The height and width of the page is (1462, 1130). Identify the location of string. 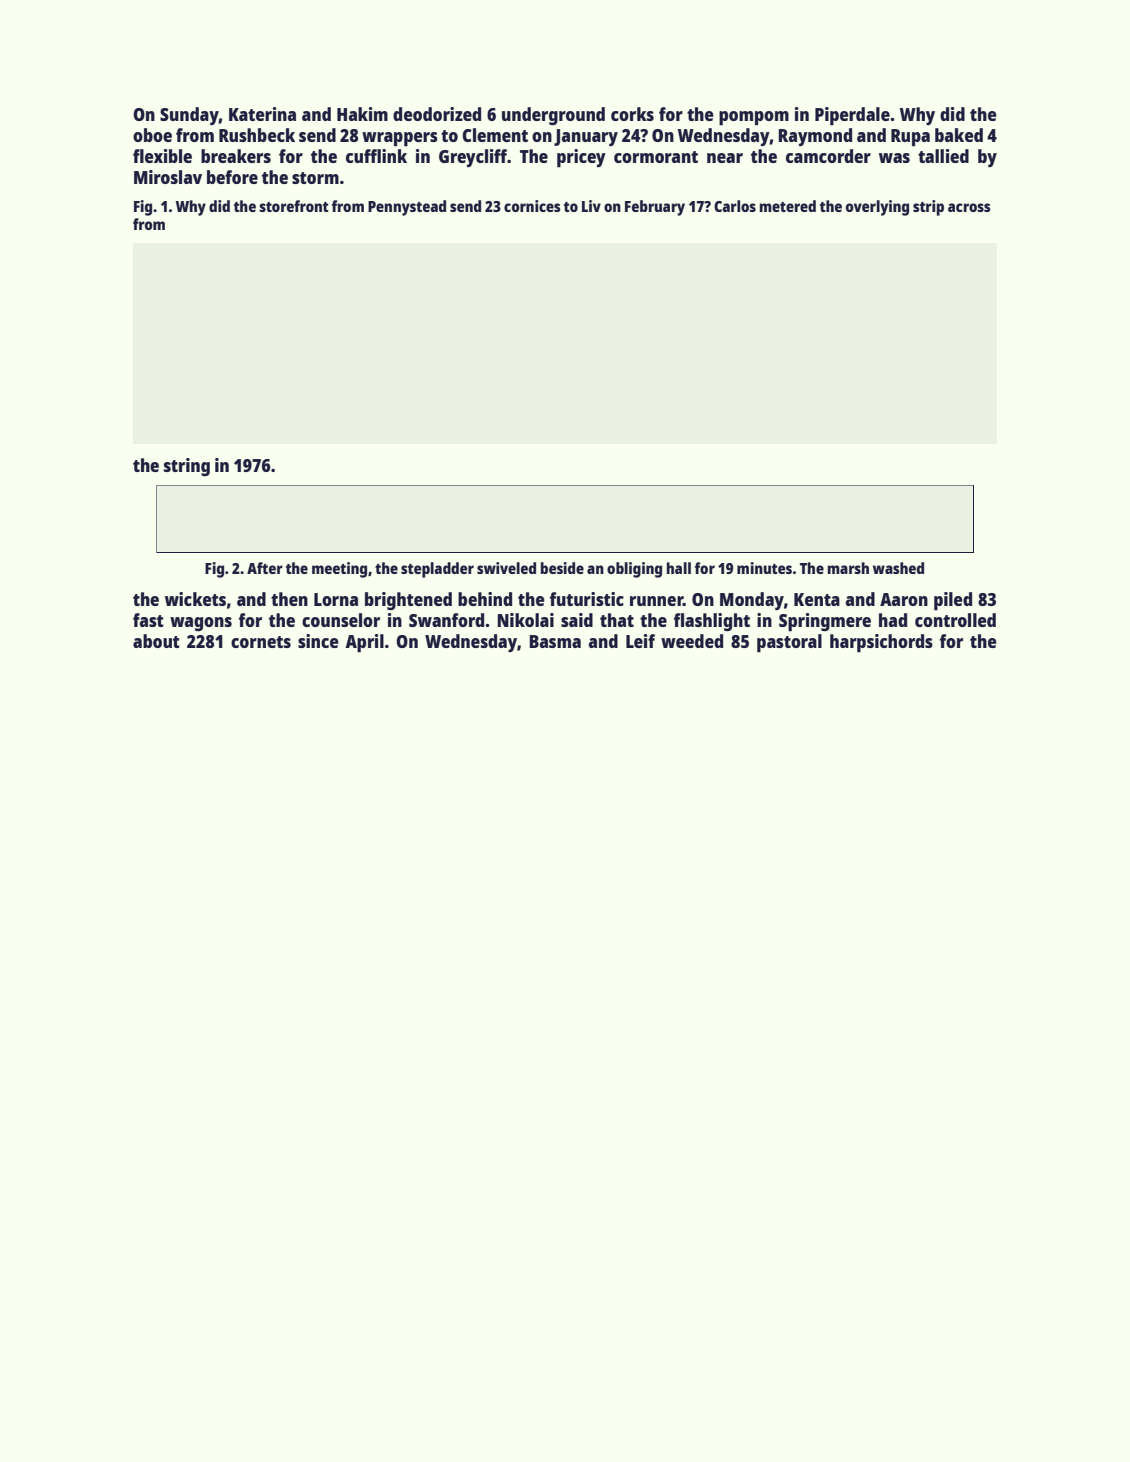
(187, 467).
